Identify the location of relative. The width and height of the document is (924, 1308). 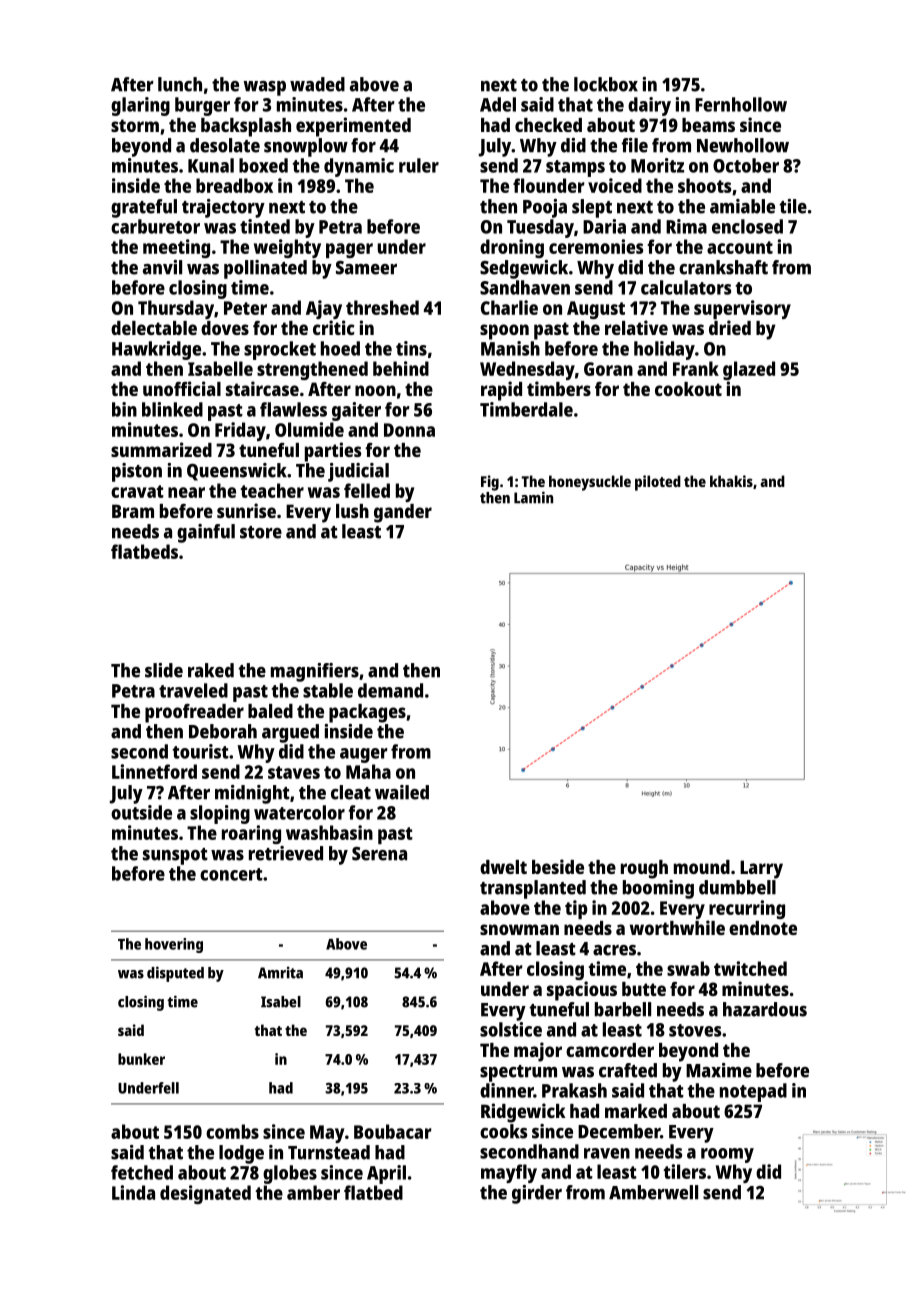
(636, 327).
